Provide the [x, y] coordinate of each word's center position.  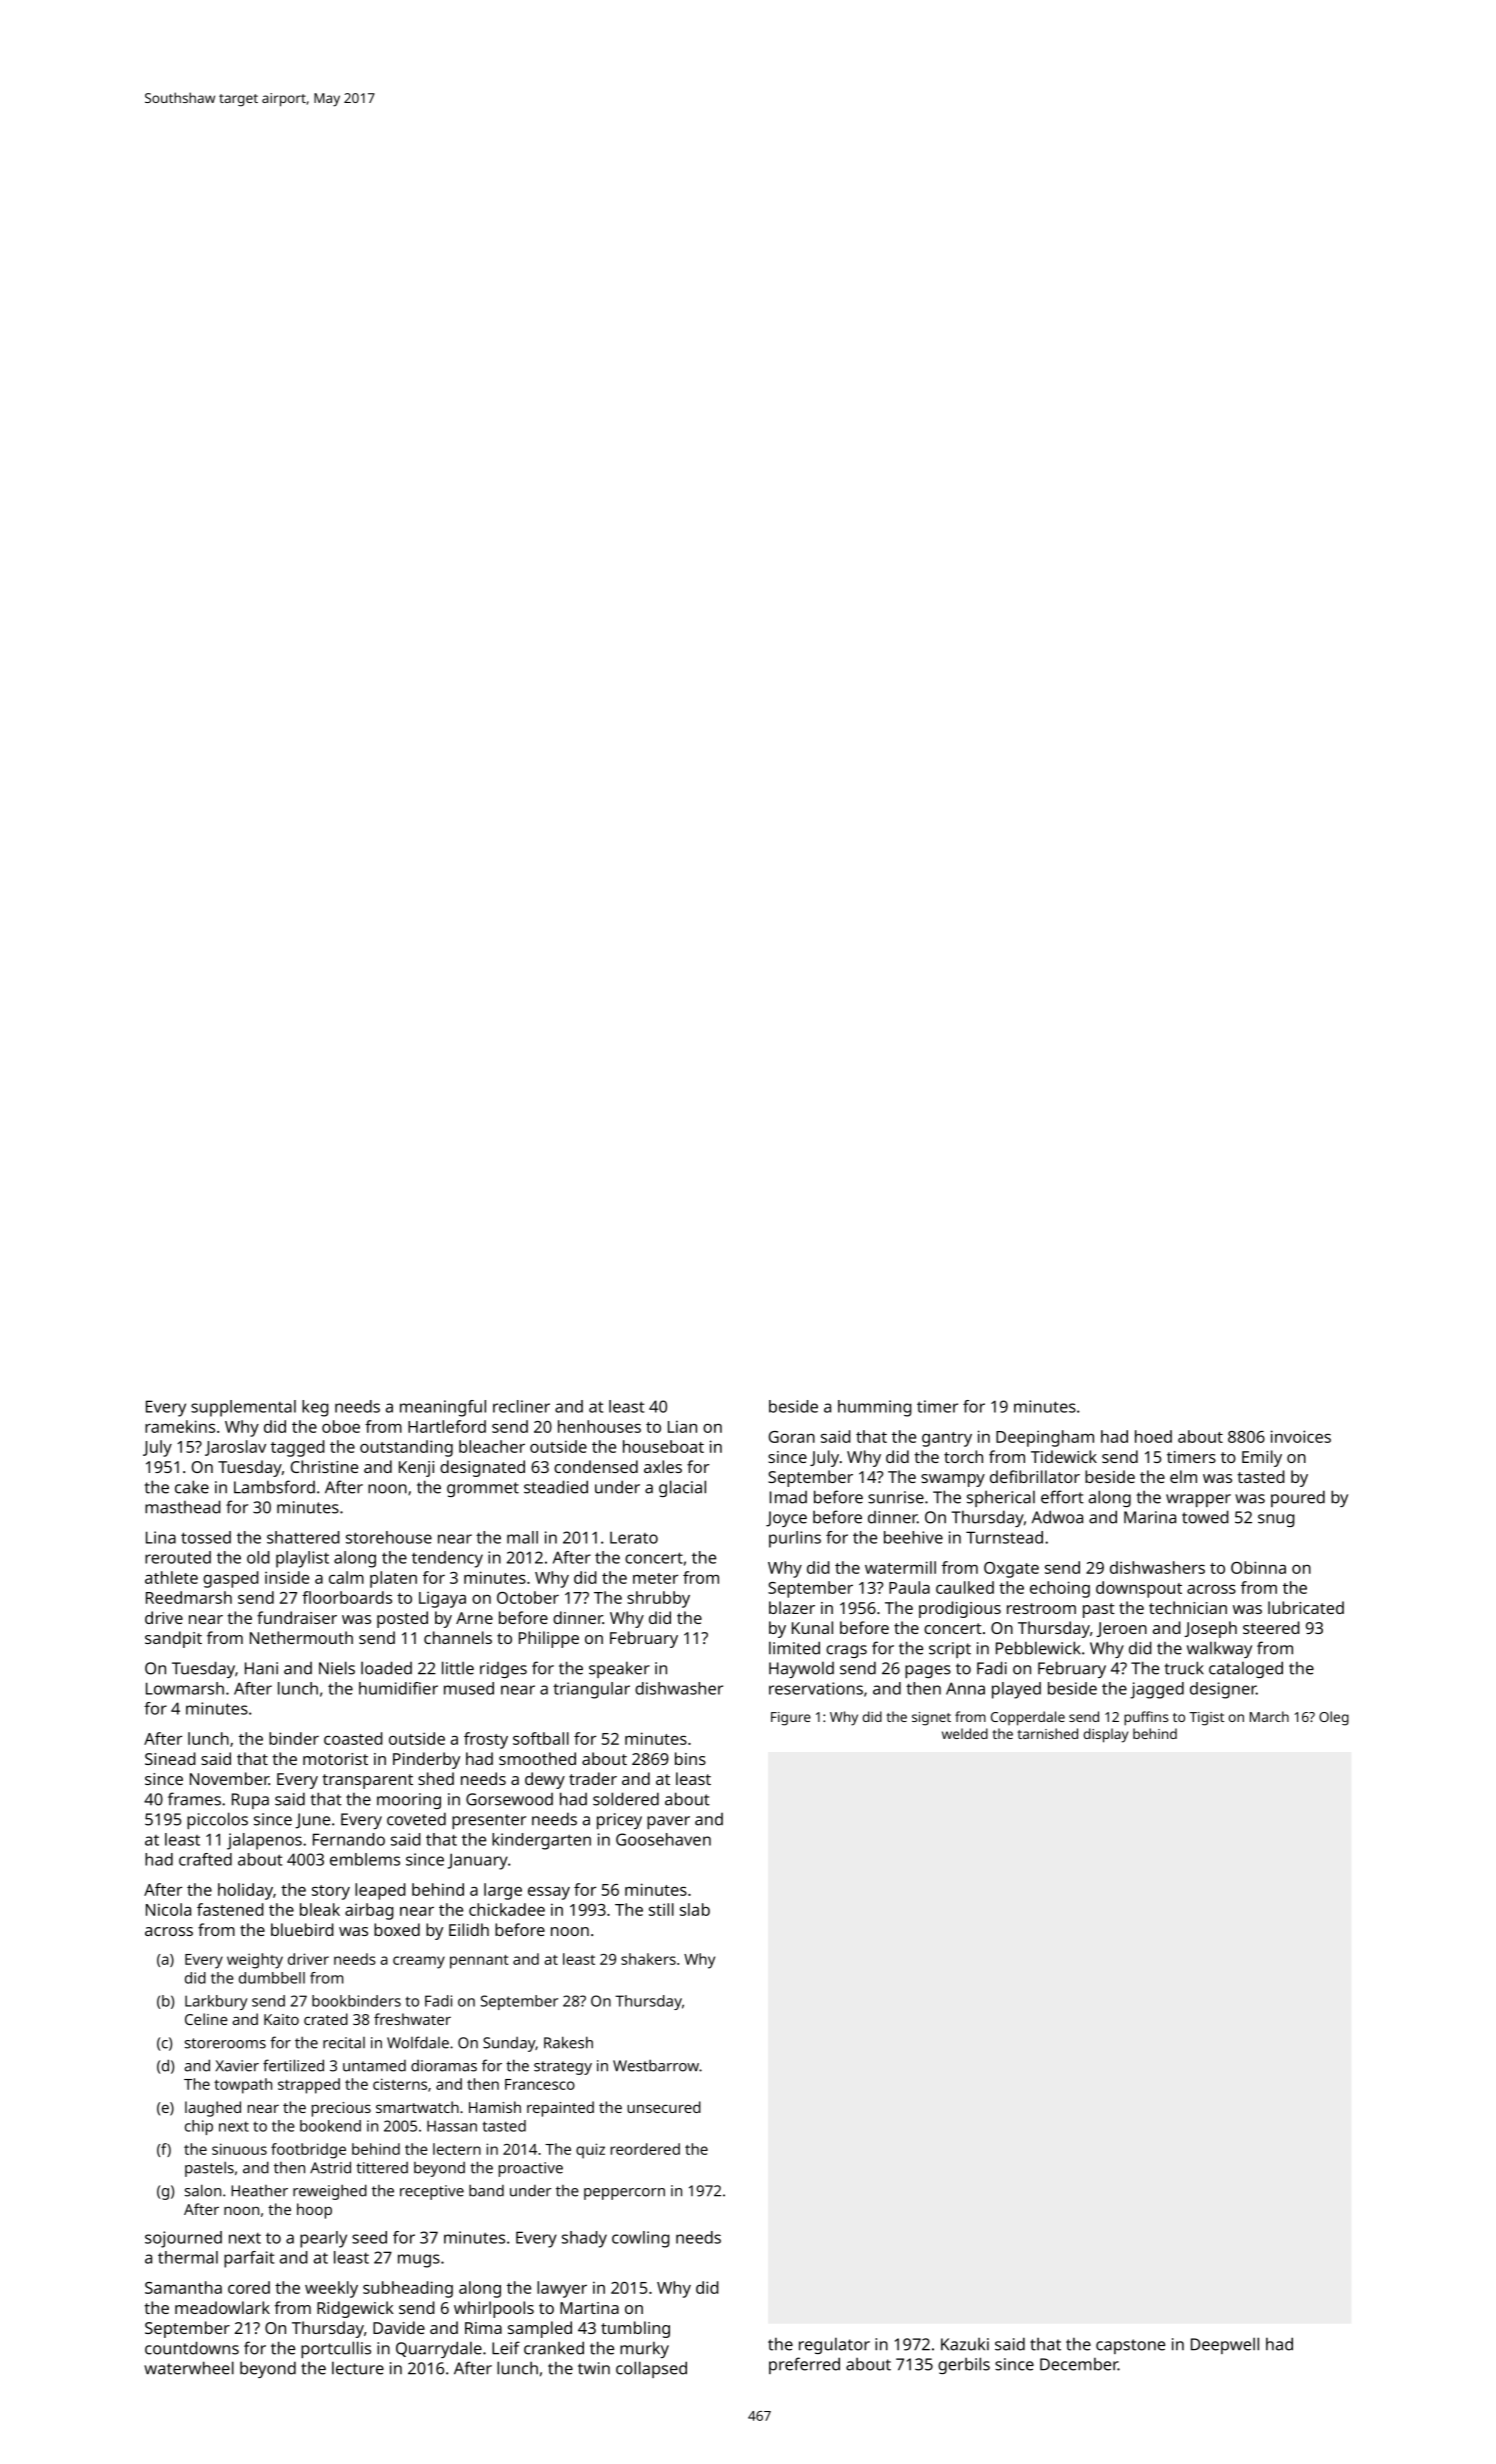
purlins [795, 1539]
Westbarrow [656, 2065]
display [1106, 1735]
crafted [205, 1859]
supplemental [243, 1408]
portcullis [336, 2349]
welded [965, 1733]
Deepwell [1225, 2345]
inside [287, 1577]
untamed [374, 2066]
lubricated [1306, 1607]
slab [695, 1909]
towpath [243, 2086]
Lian [682, 1426]
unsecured [664, 2107]
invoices [1301, 1436]
